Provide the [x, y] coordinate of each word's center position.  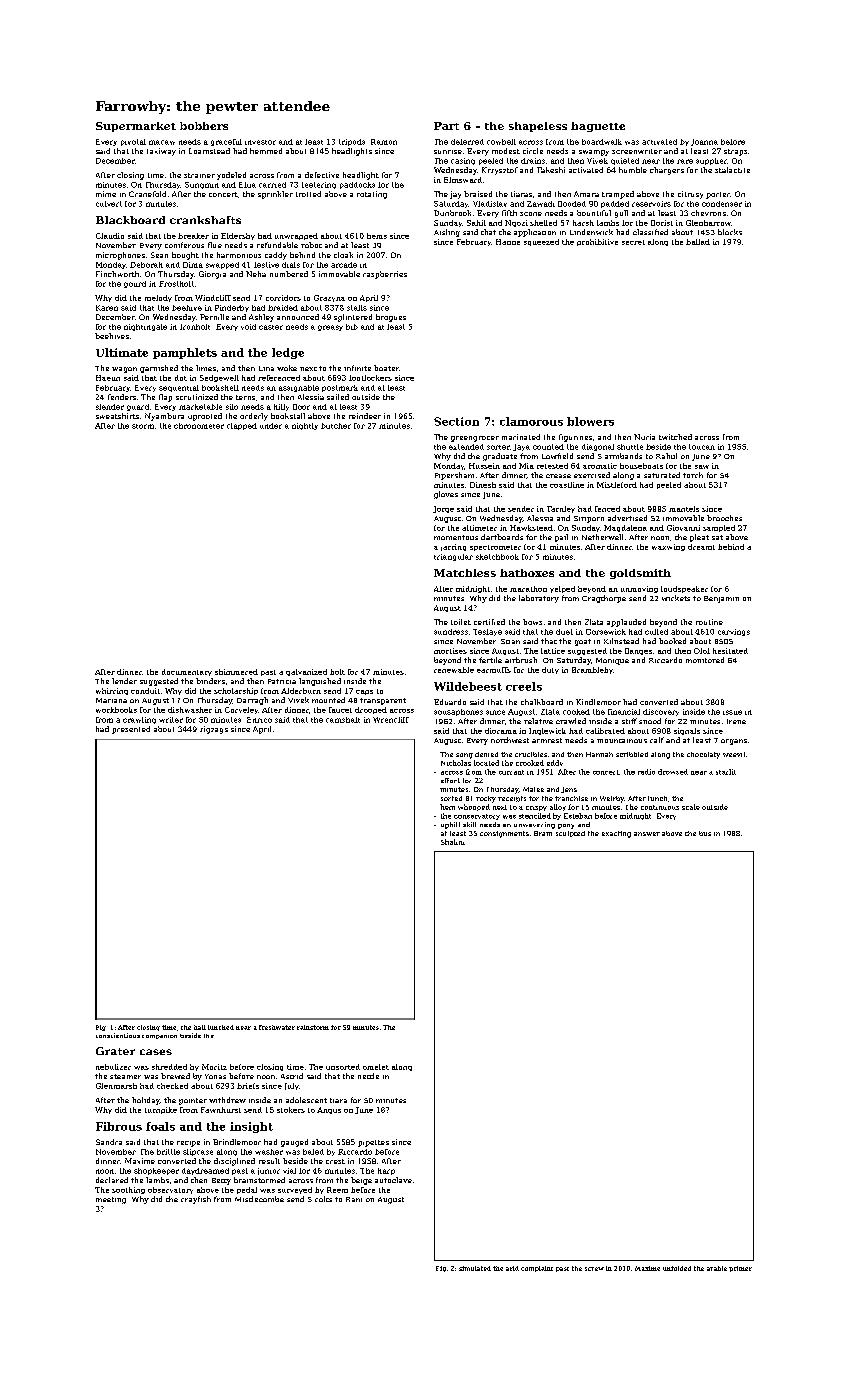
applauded [626, 623]
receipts [512, 799]
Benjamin [721, 599]
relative [538, 721]
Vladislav [490, 204]
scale [691, 807]
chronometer [199, 426]
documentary [187, 672]
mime [106, 194]
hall [200, 1027]
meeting [111, 1200]
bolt [337, 672]
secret [633, 242]
